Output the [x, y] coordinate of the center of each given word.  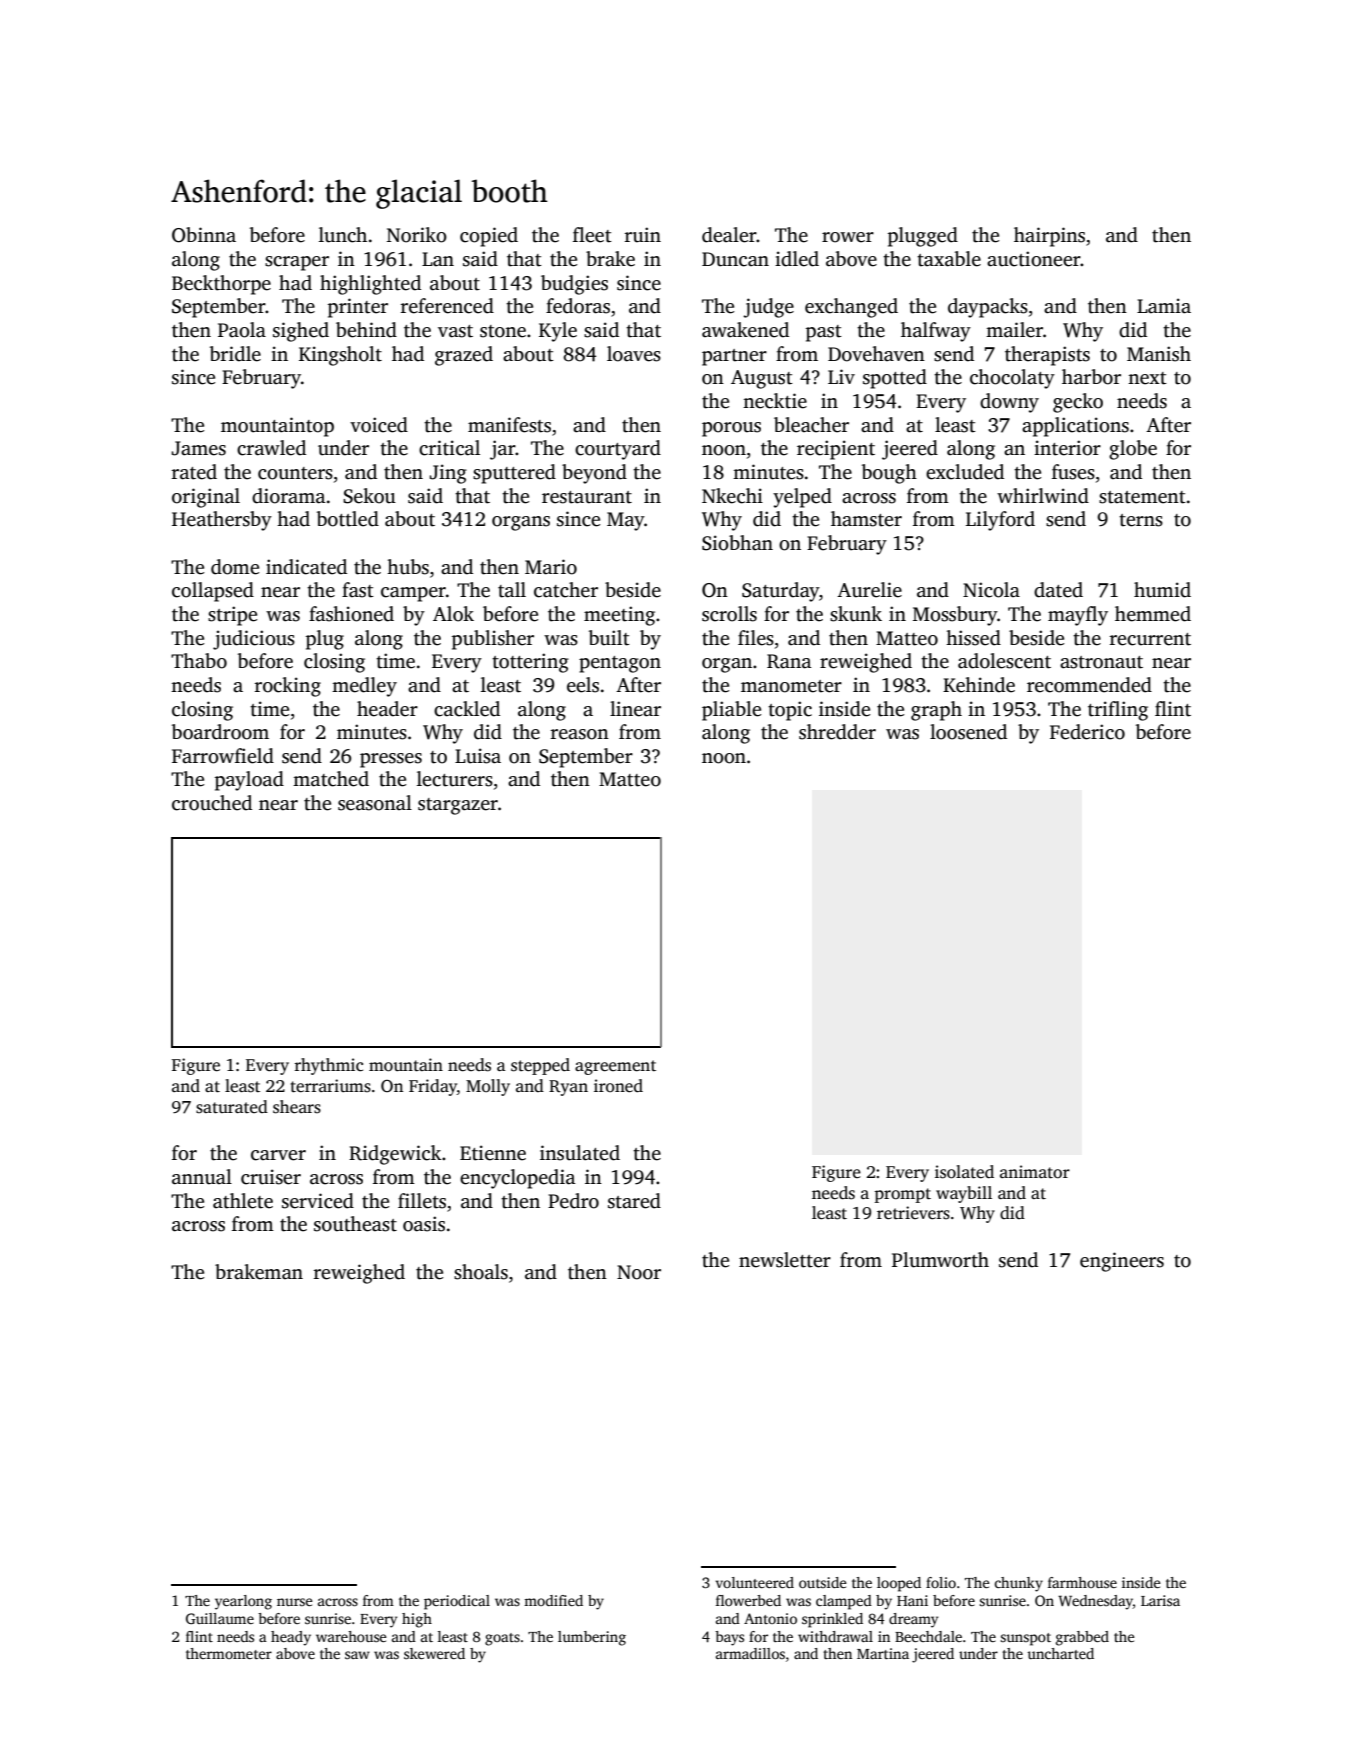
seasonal [375, 803]
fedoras [578, 306]
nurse [295, 1602]
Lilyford [1000, 521]
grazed [464, 356]
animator [1035, 1172]
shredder [837, 732]
